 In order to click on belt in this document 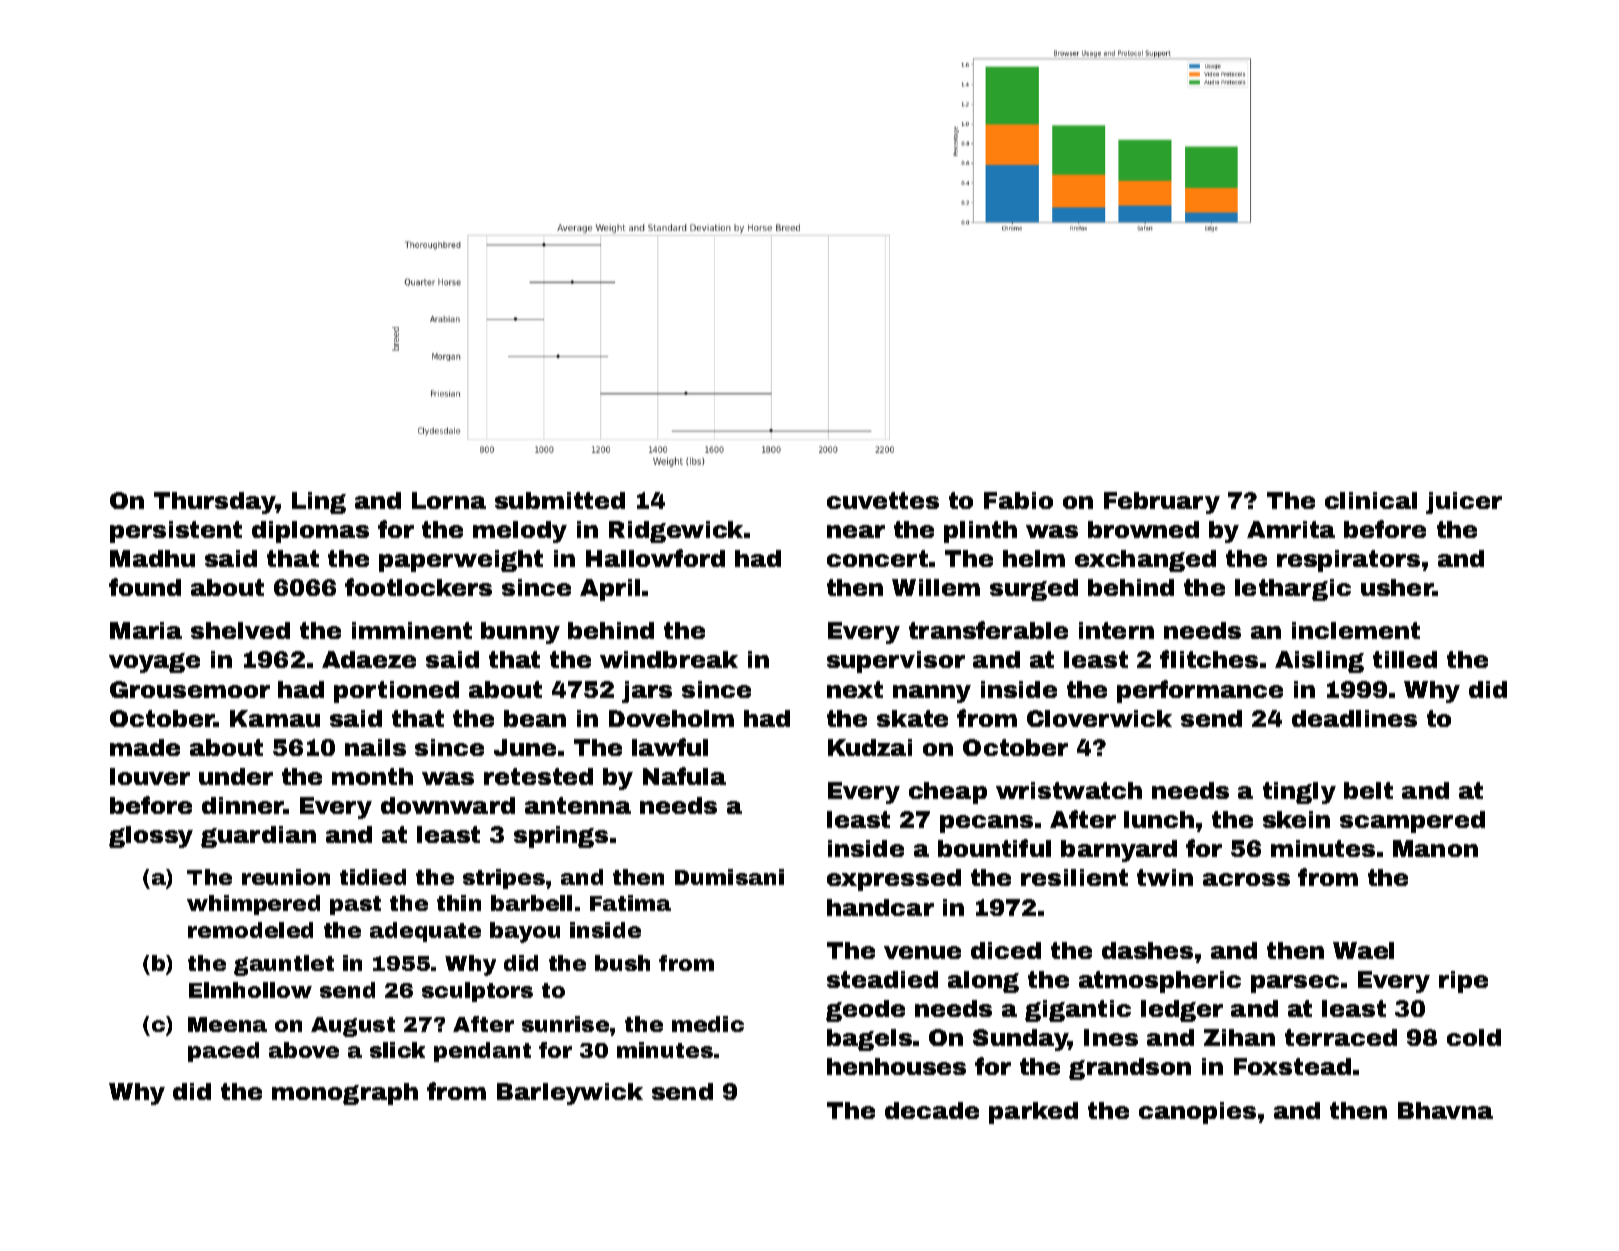, I will do `click(1368, 790)`.
